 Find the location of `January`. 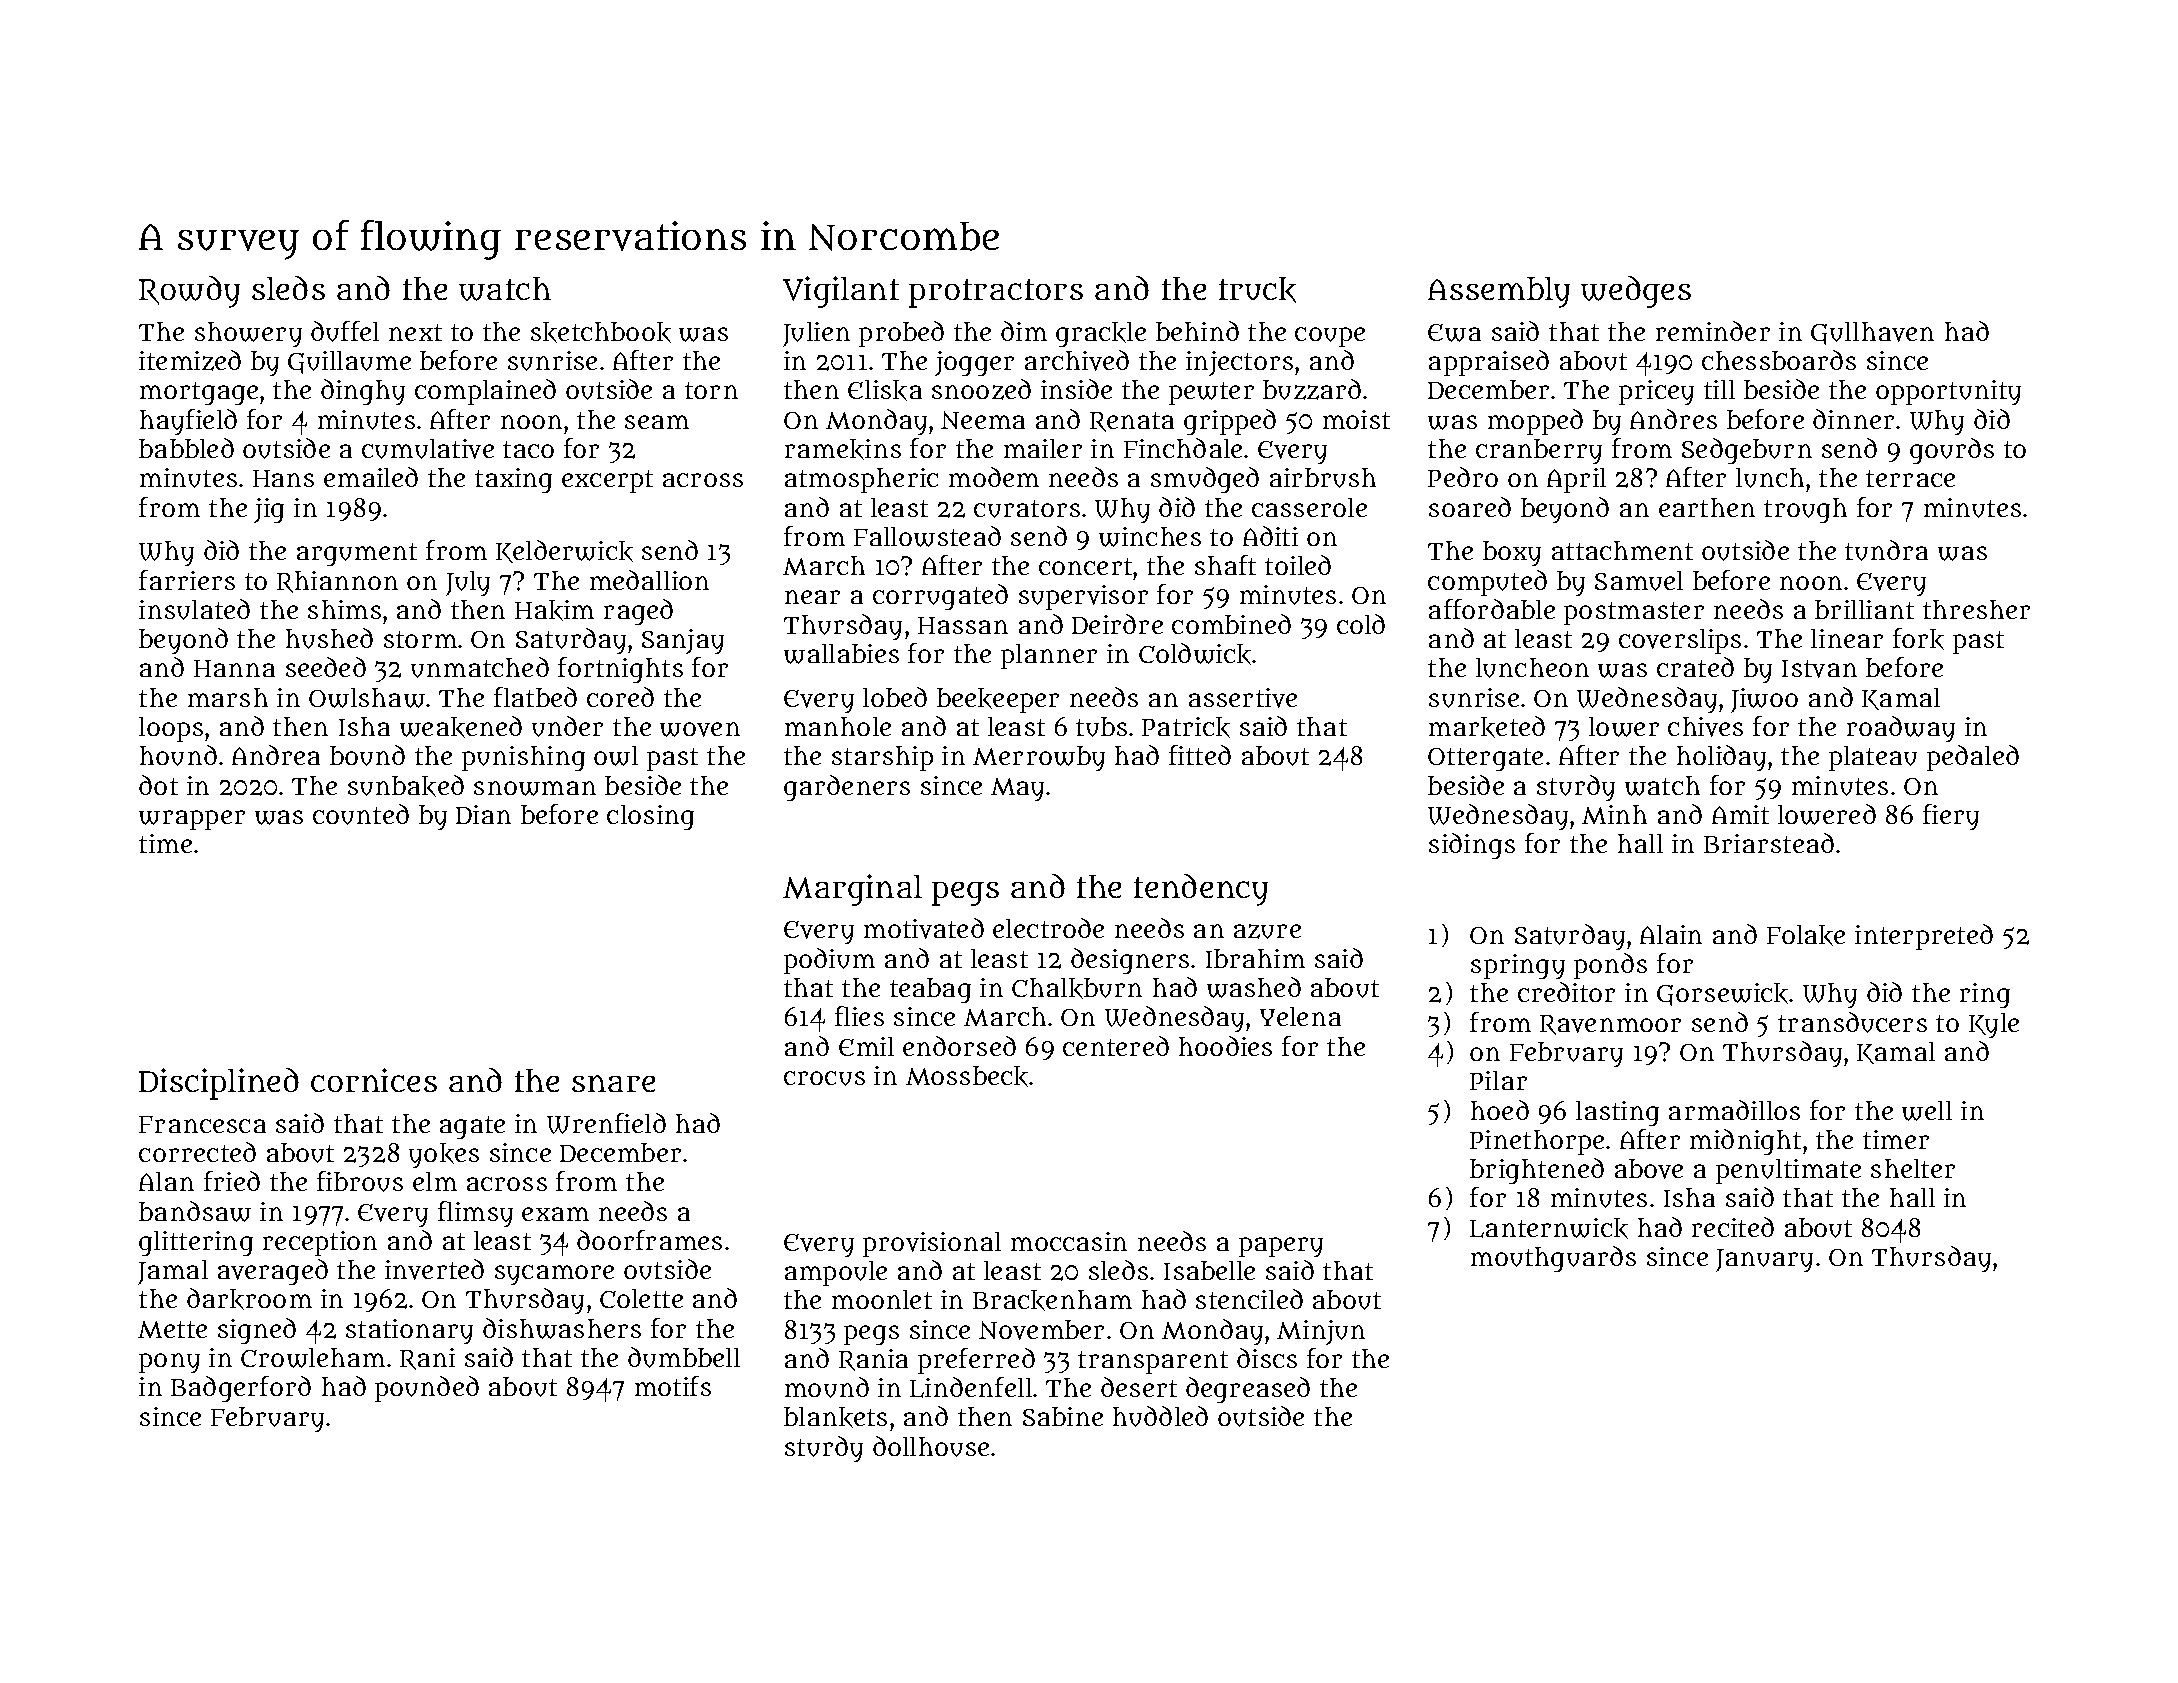

January is located at coordinates (1764, 1260).
